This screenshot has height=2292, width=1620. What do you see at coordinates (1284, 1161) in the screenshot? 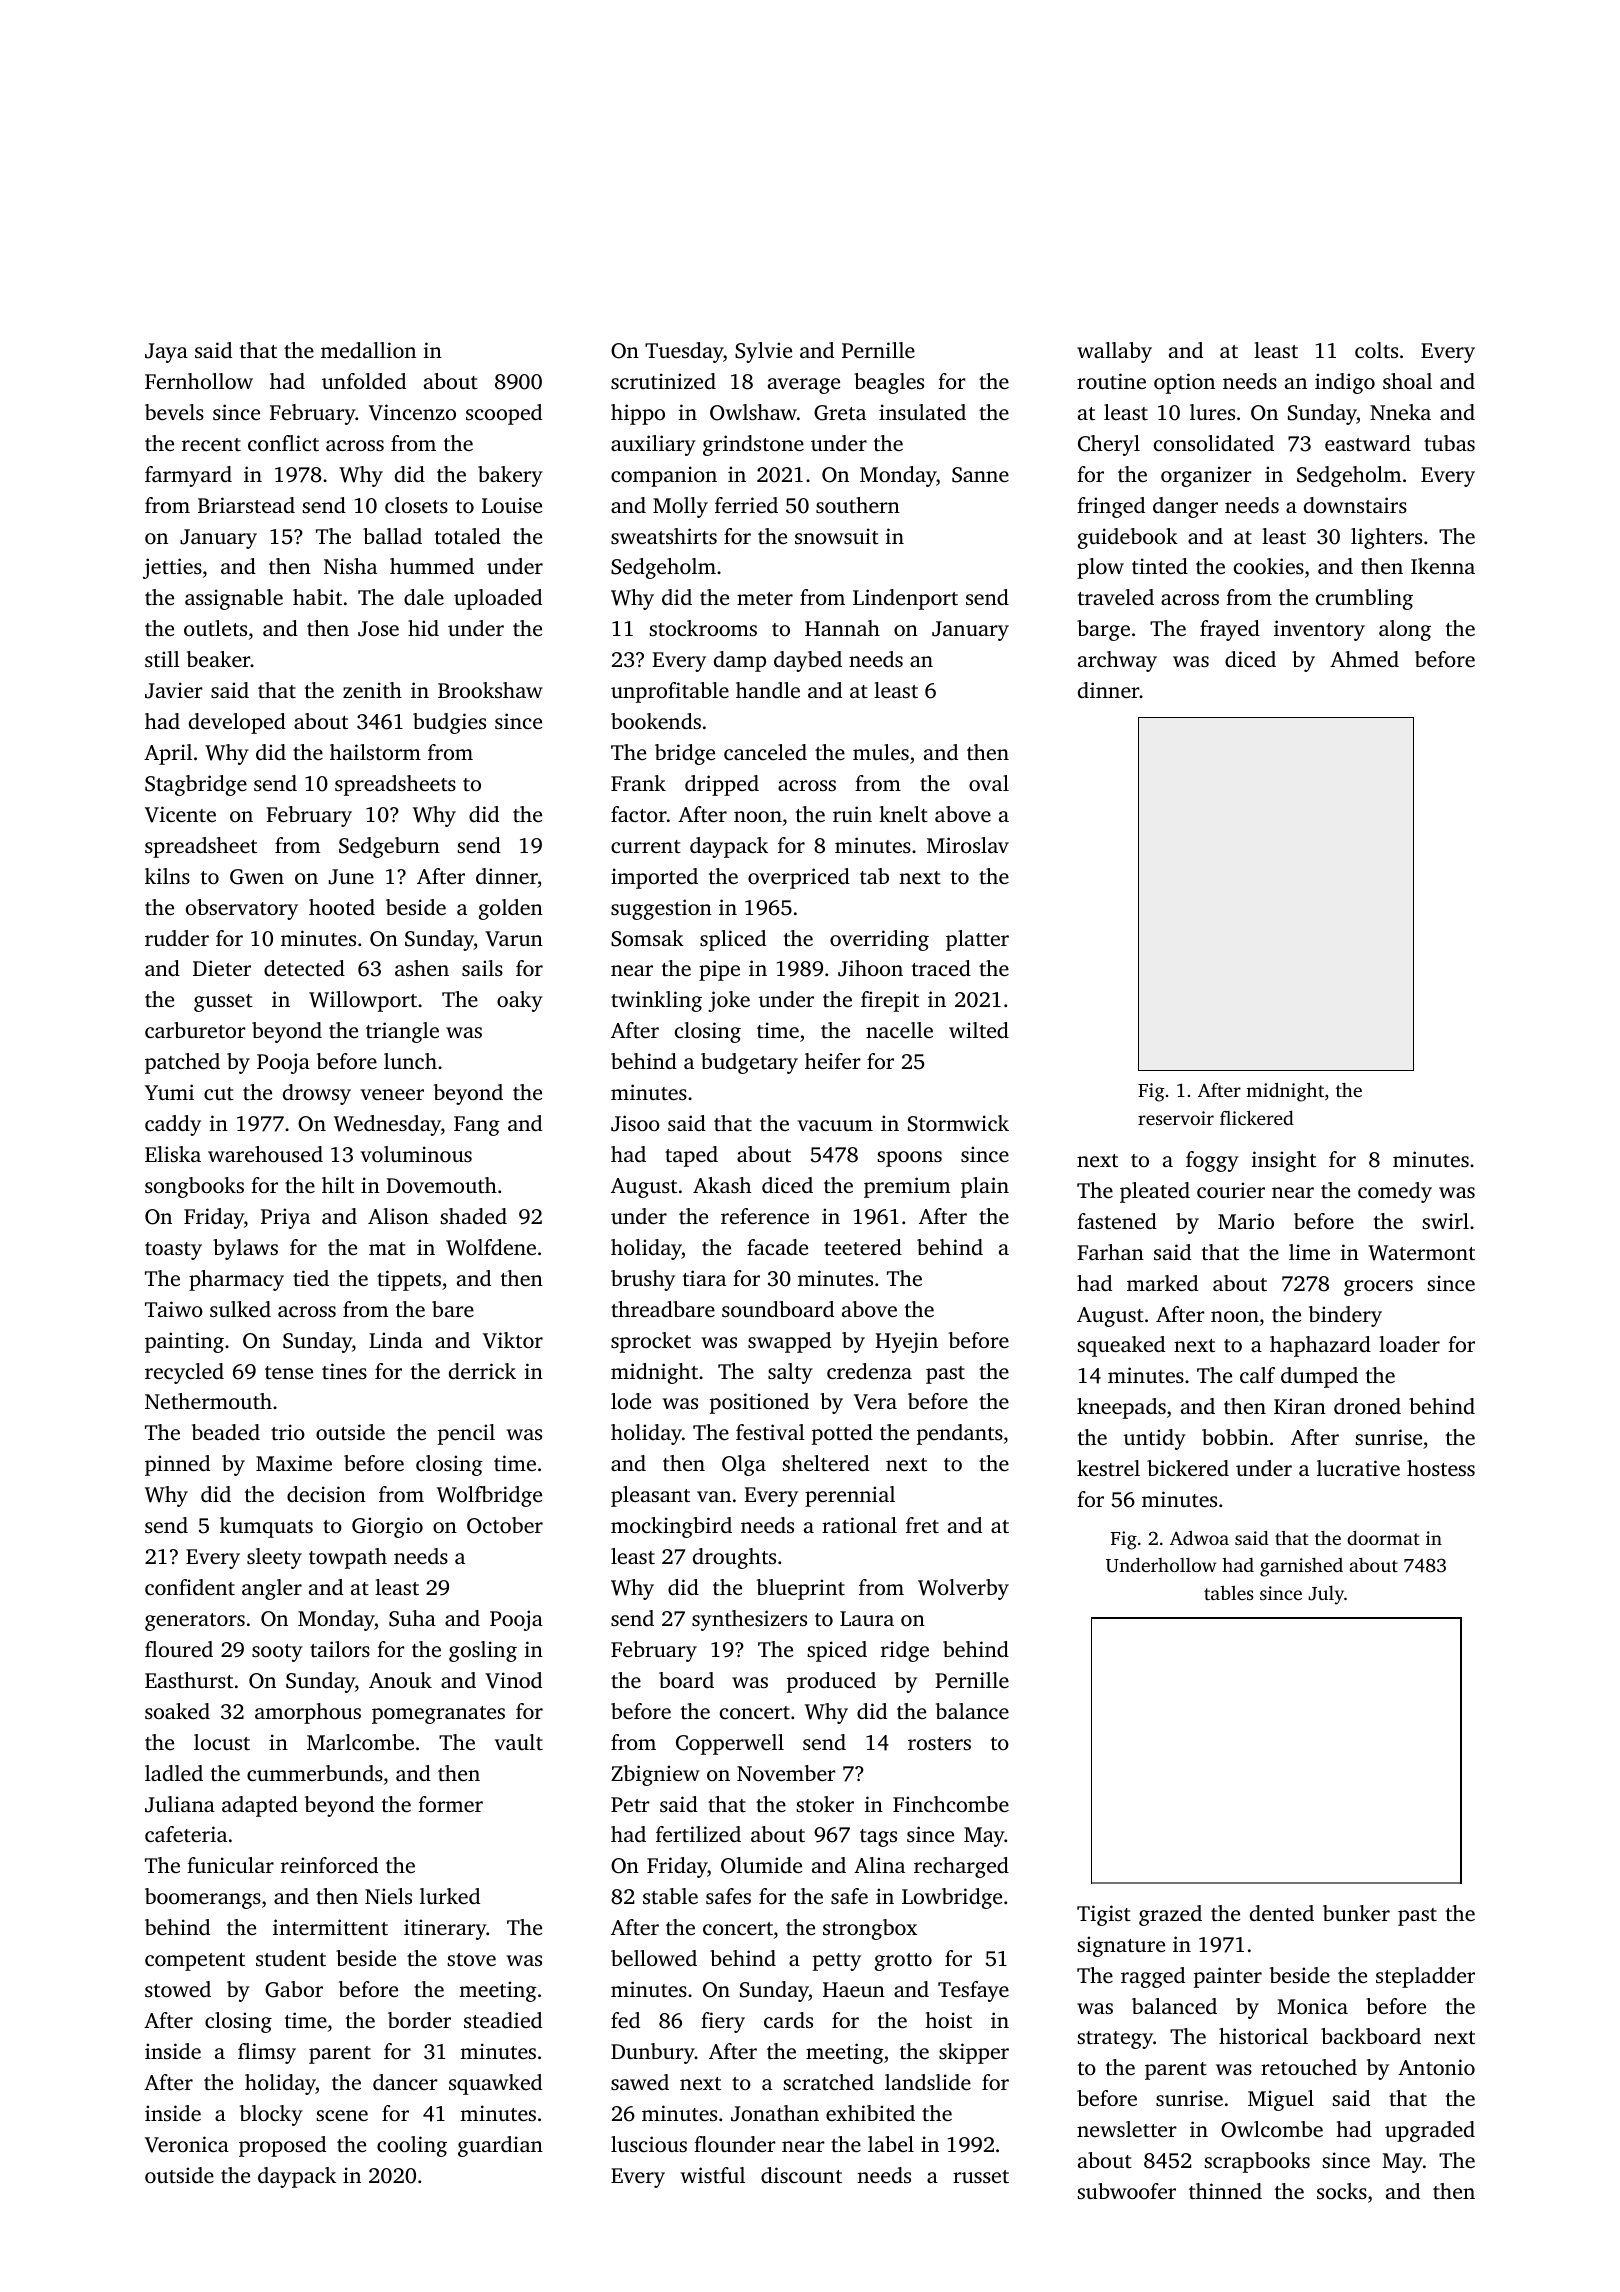
I see `insight` at bounding box center [1284, 1161].
